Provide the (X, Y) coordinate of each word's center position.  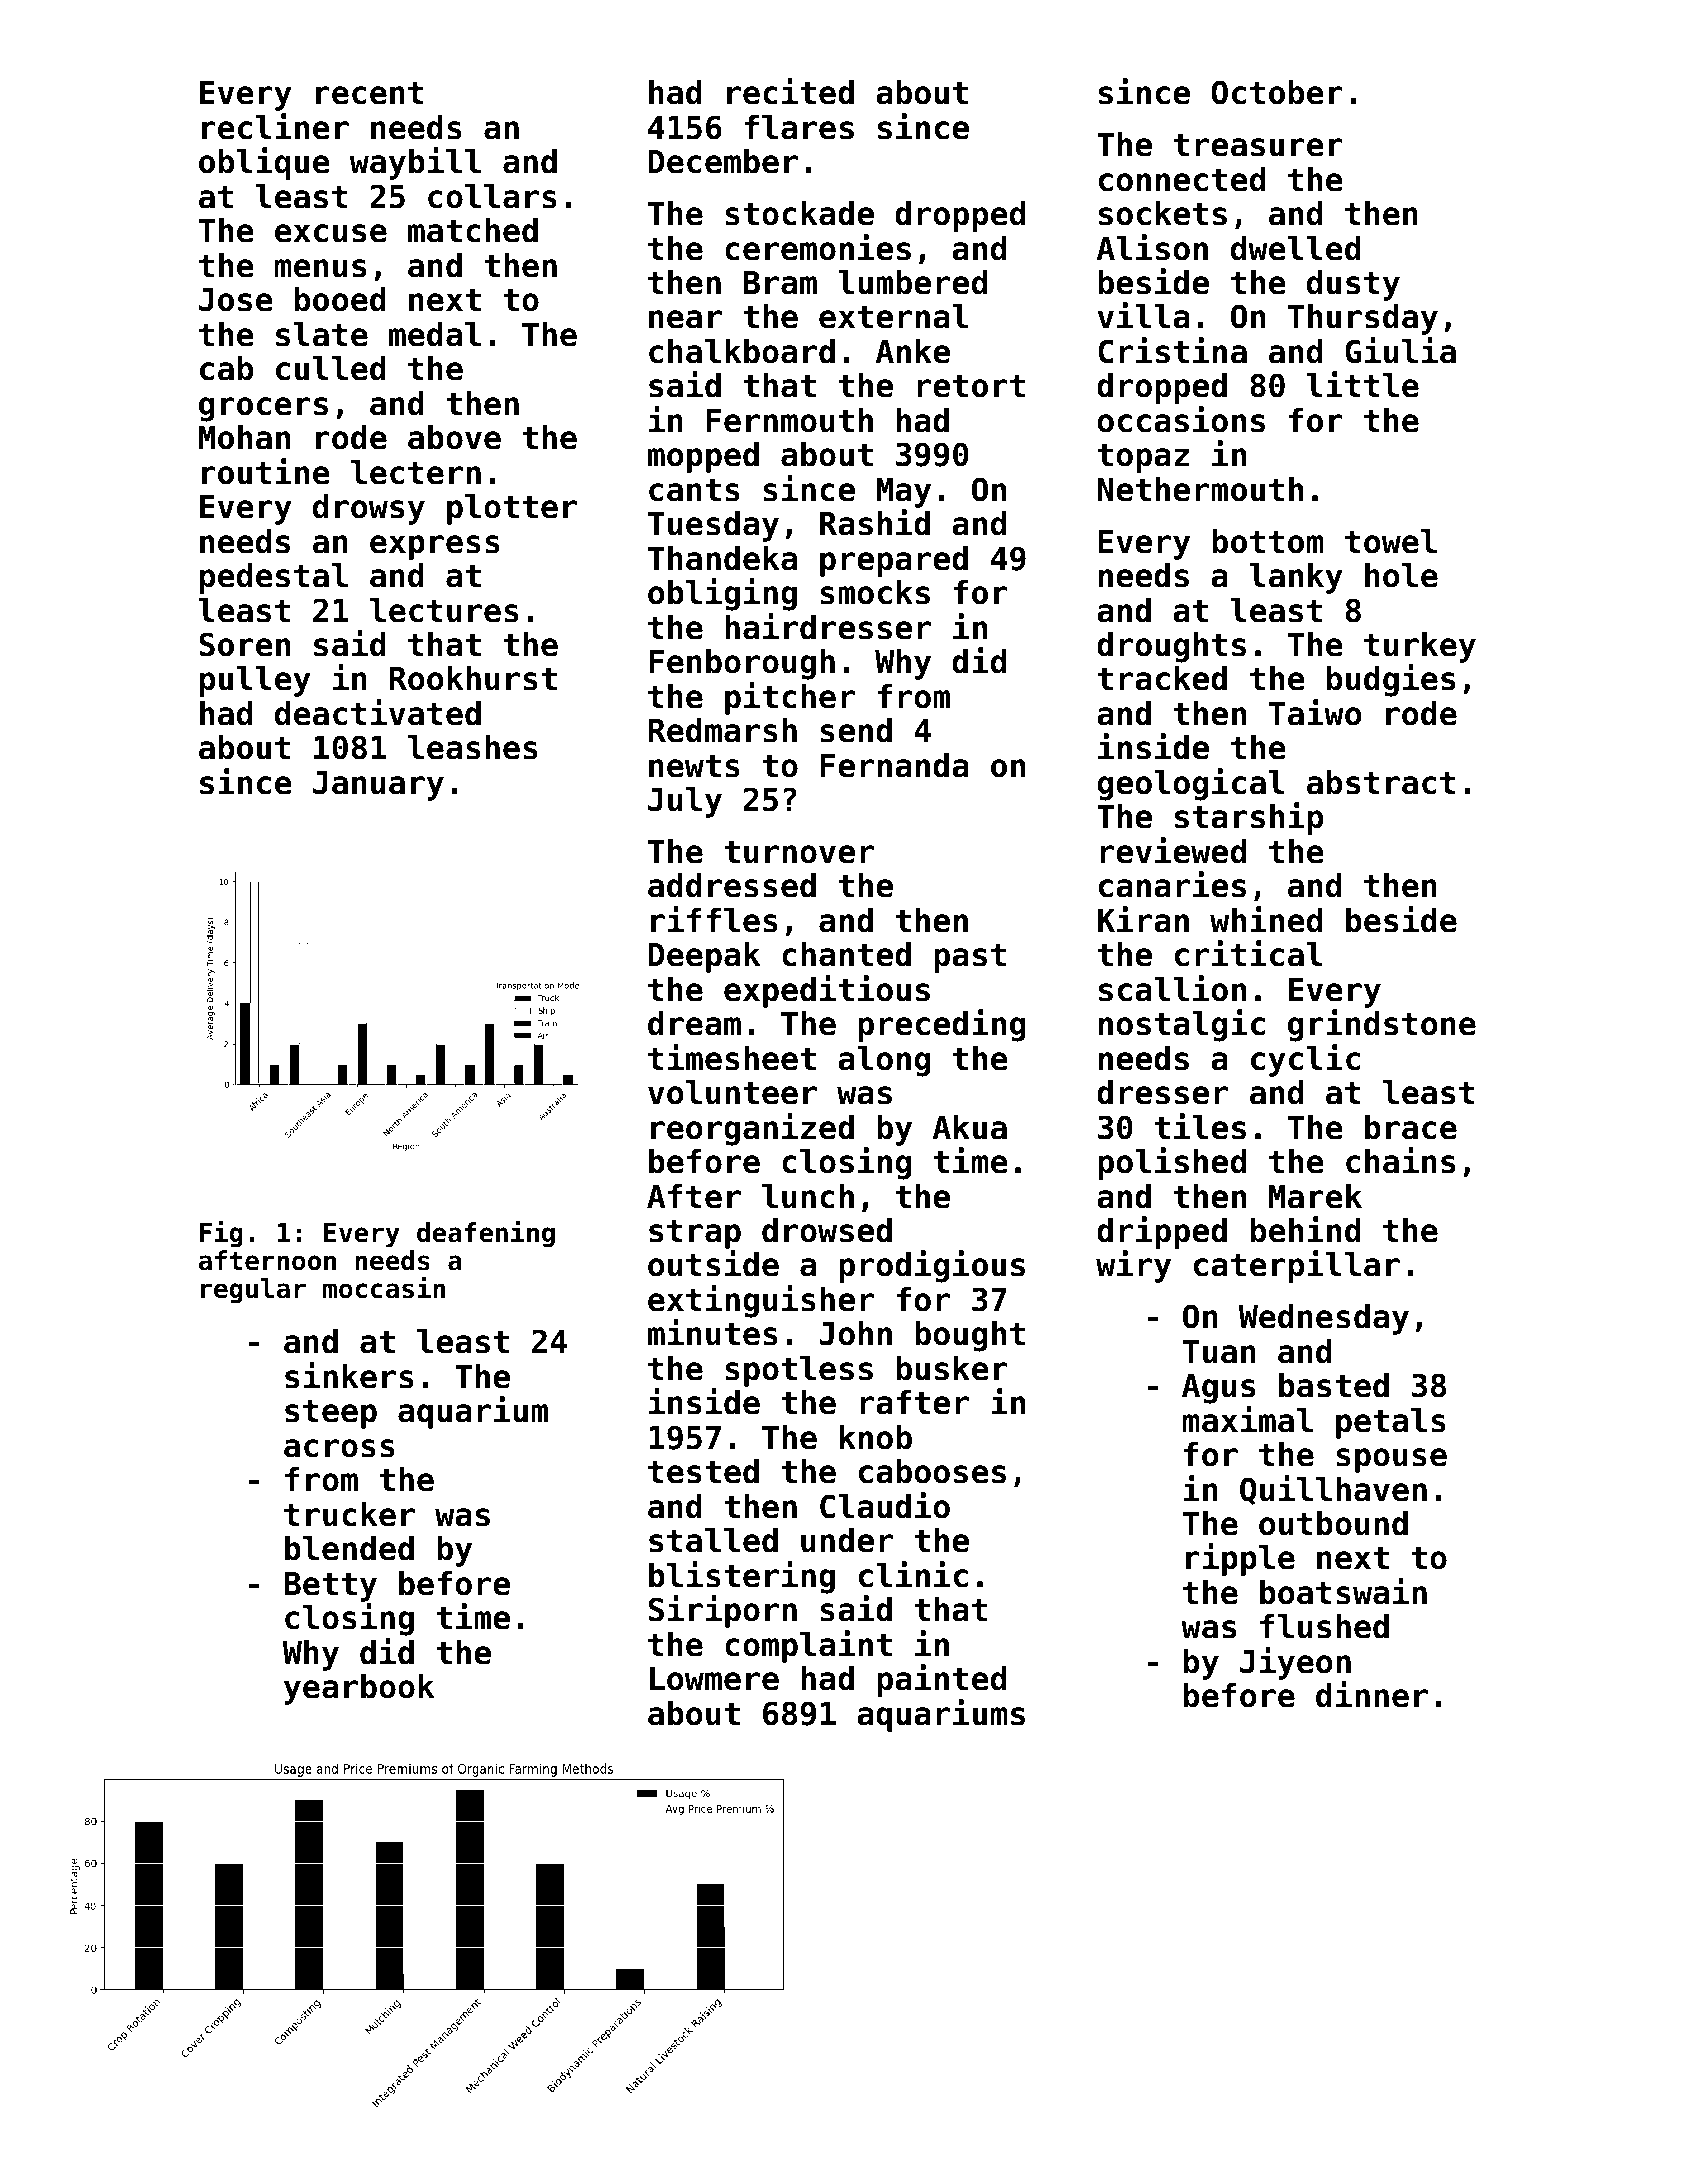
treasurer (1258, 145)
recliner (275, 126)
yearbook (359, 1689)
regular (253, 1291)
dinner (1372, 1694)
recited (790, 91)
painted (941, 1680)
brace (1411, 1127)
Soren (244, 644)
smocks (875, 592)
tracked (1162, 678)
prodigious (932, 1266)
